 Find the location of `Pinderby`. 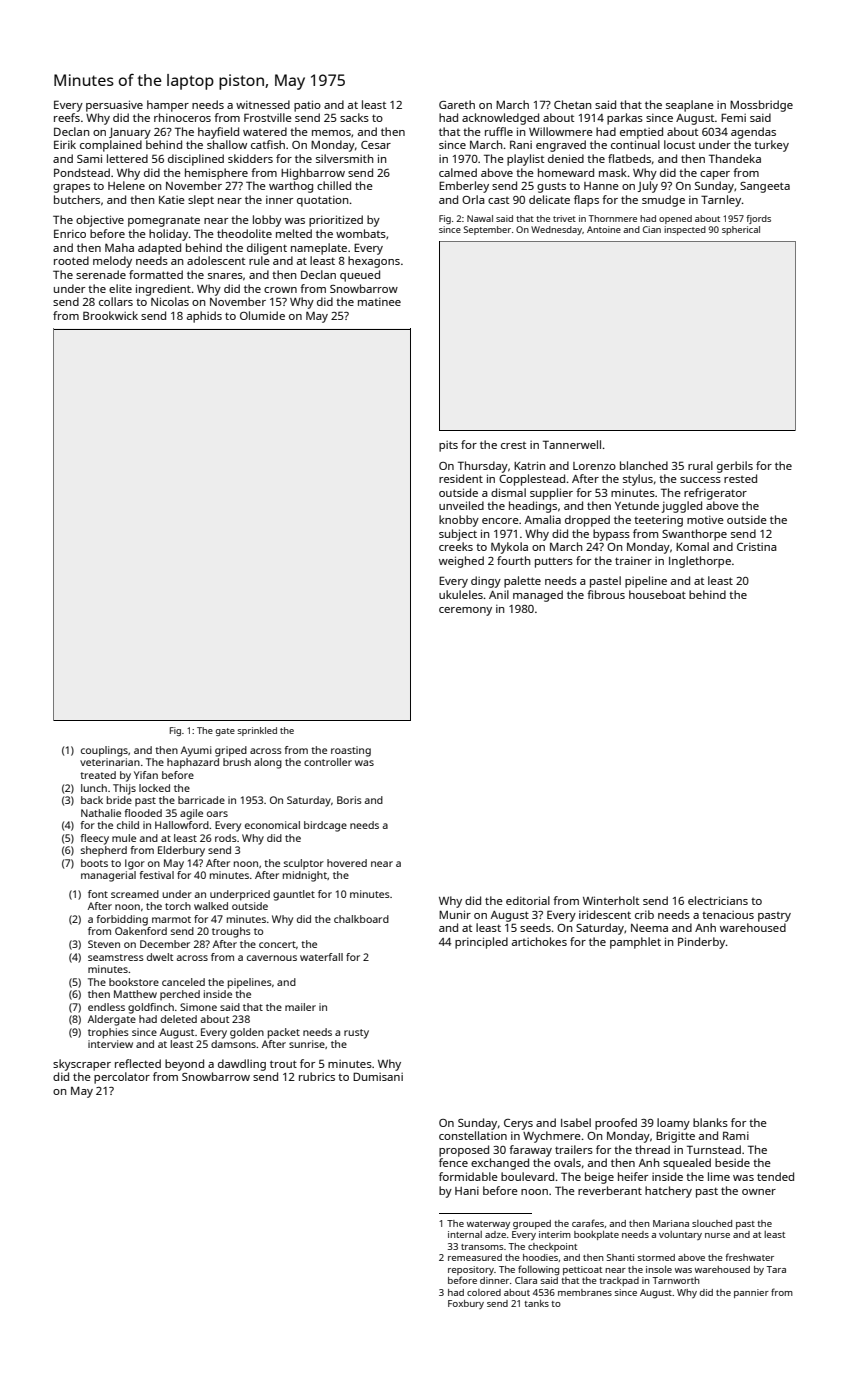

Pinderby is located at coordinates (701, 943).
